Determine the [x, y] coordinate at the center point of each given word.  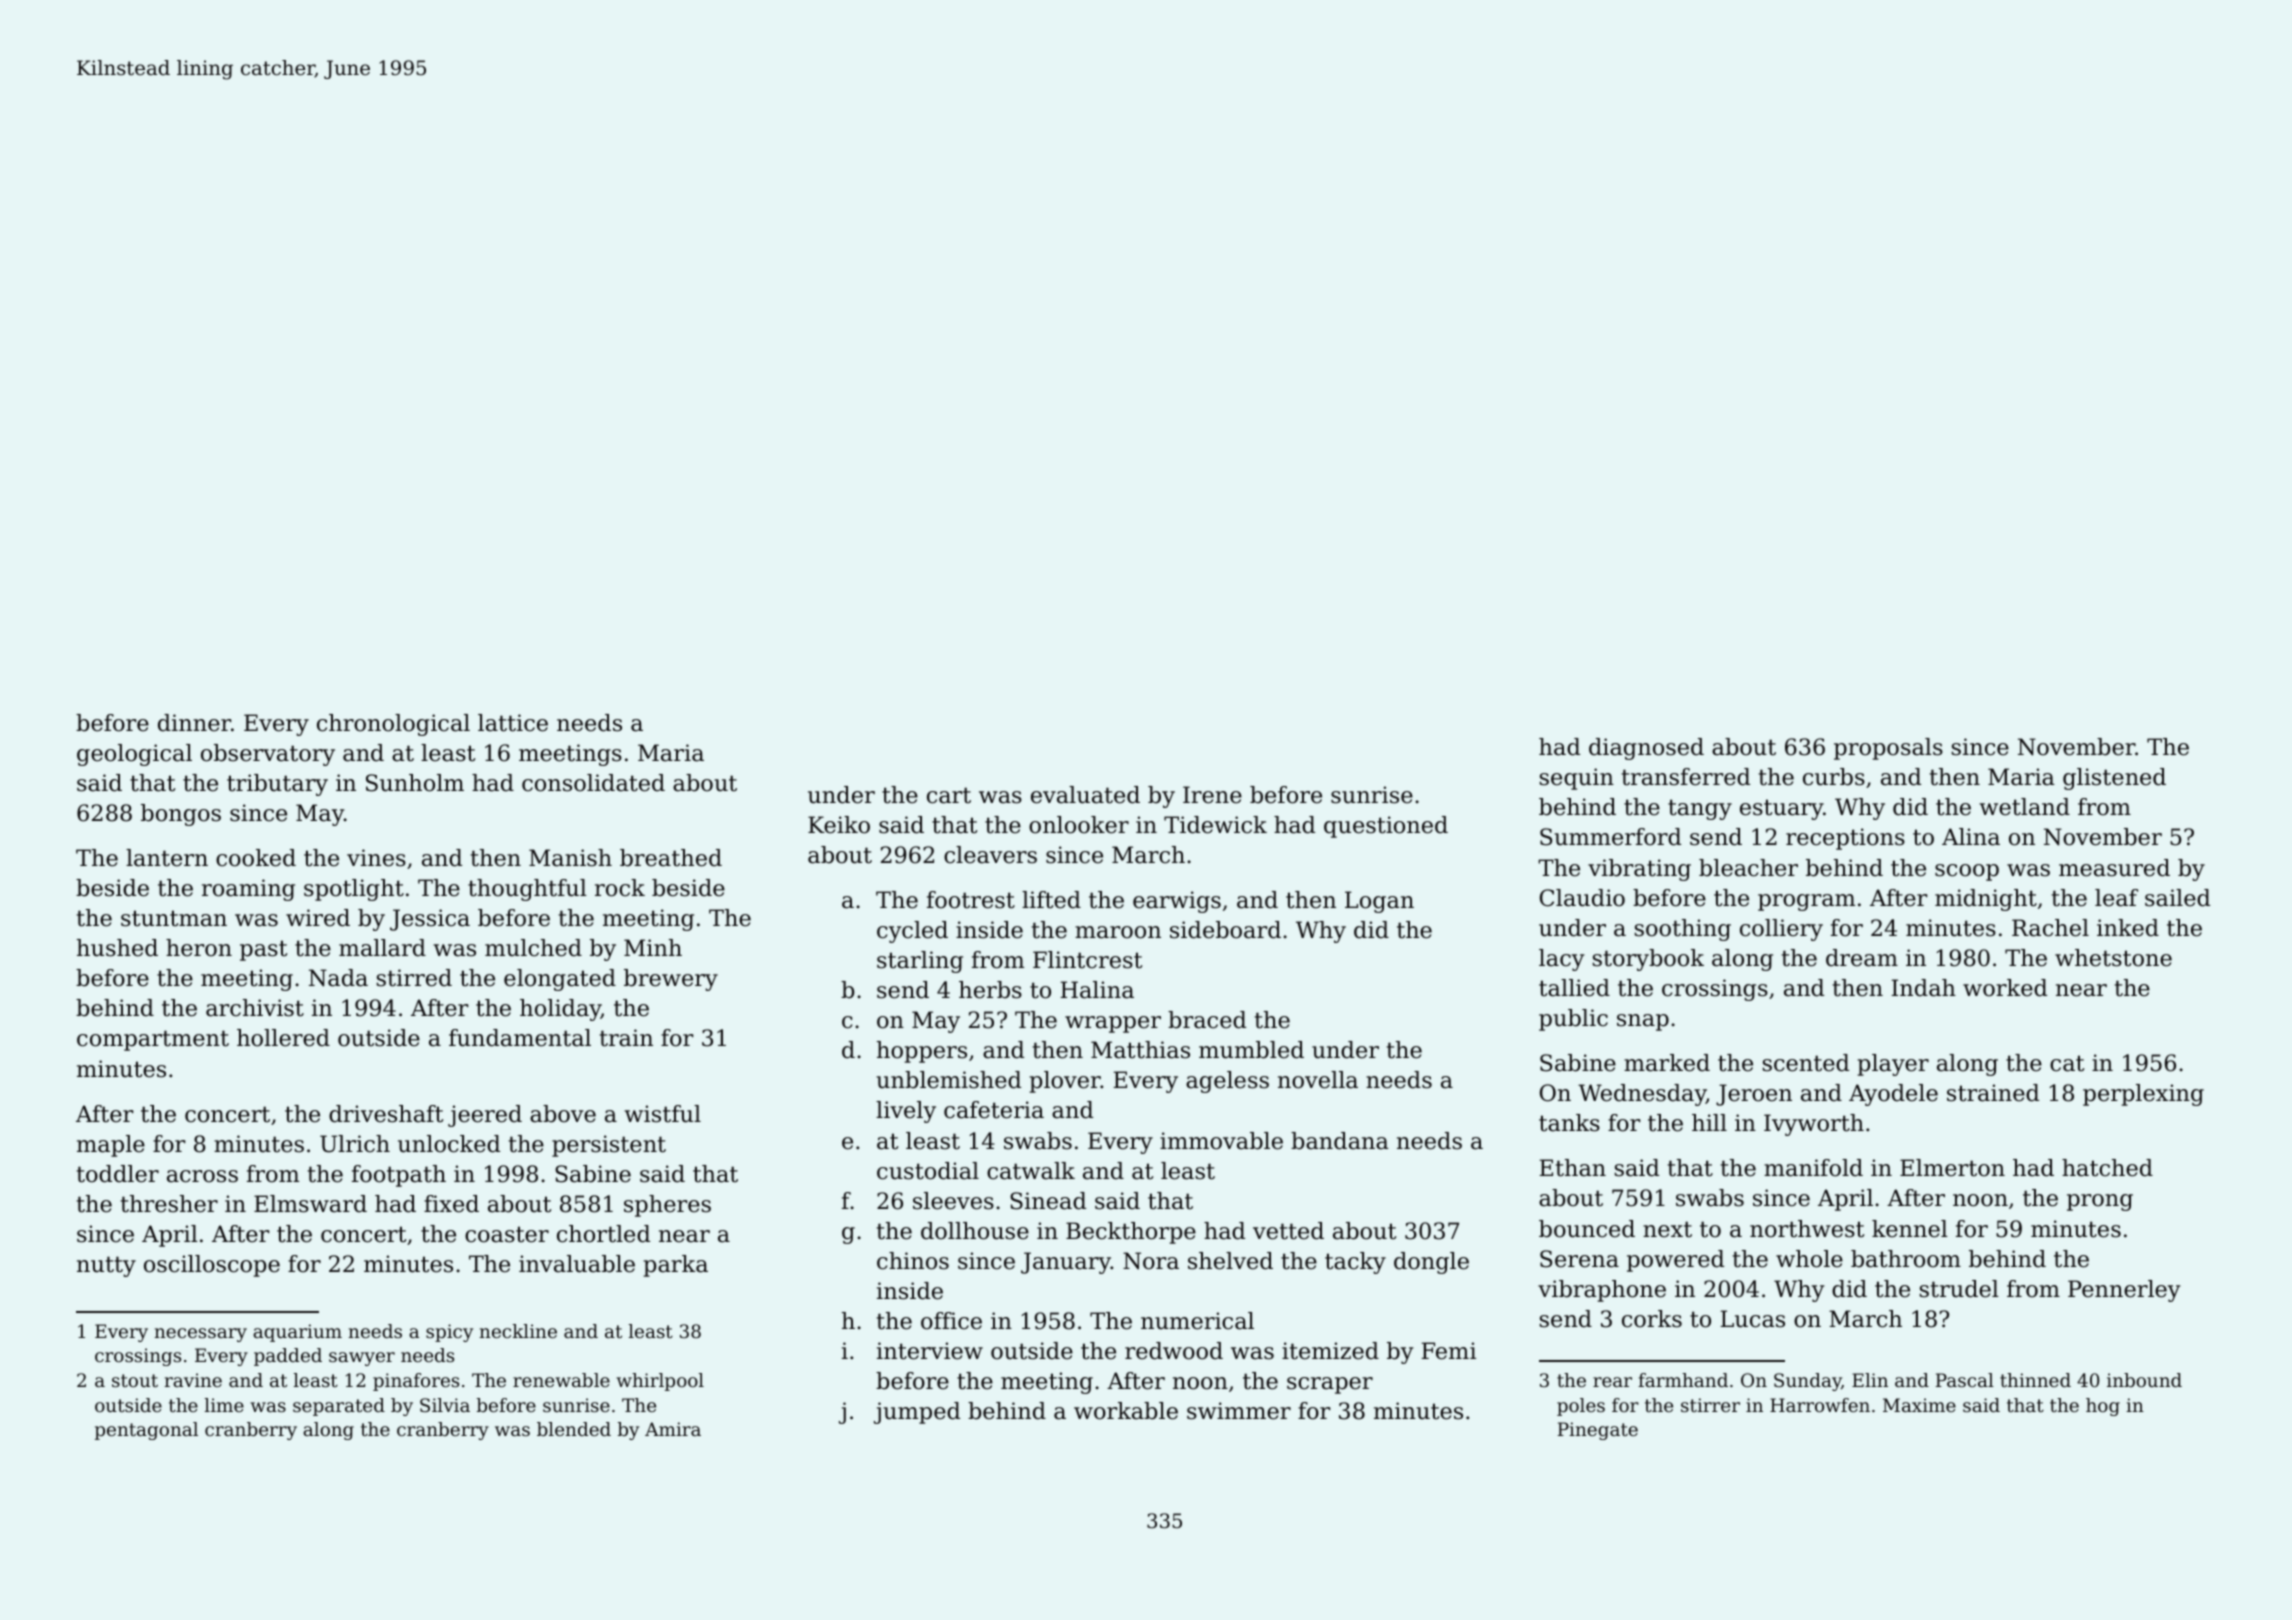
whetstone [2113, 958]
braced [1207, 1020]
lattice [513, 723]
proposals [1888, 749]
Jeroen [1754, 1095]
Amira [673, 1429]
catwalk [1031, 1171]
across [202, 1176]
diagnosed [1646, 749]
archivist [255, 1008]
